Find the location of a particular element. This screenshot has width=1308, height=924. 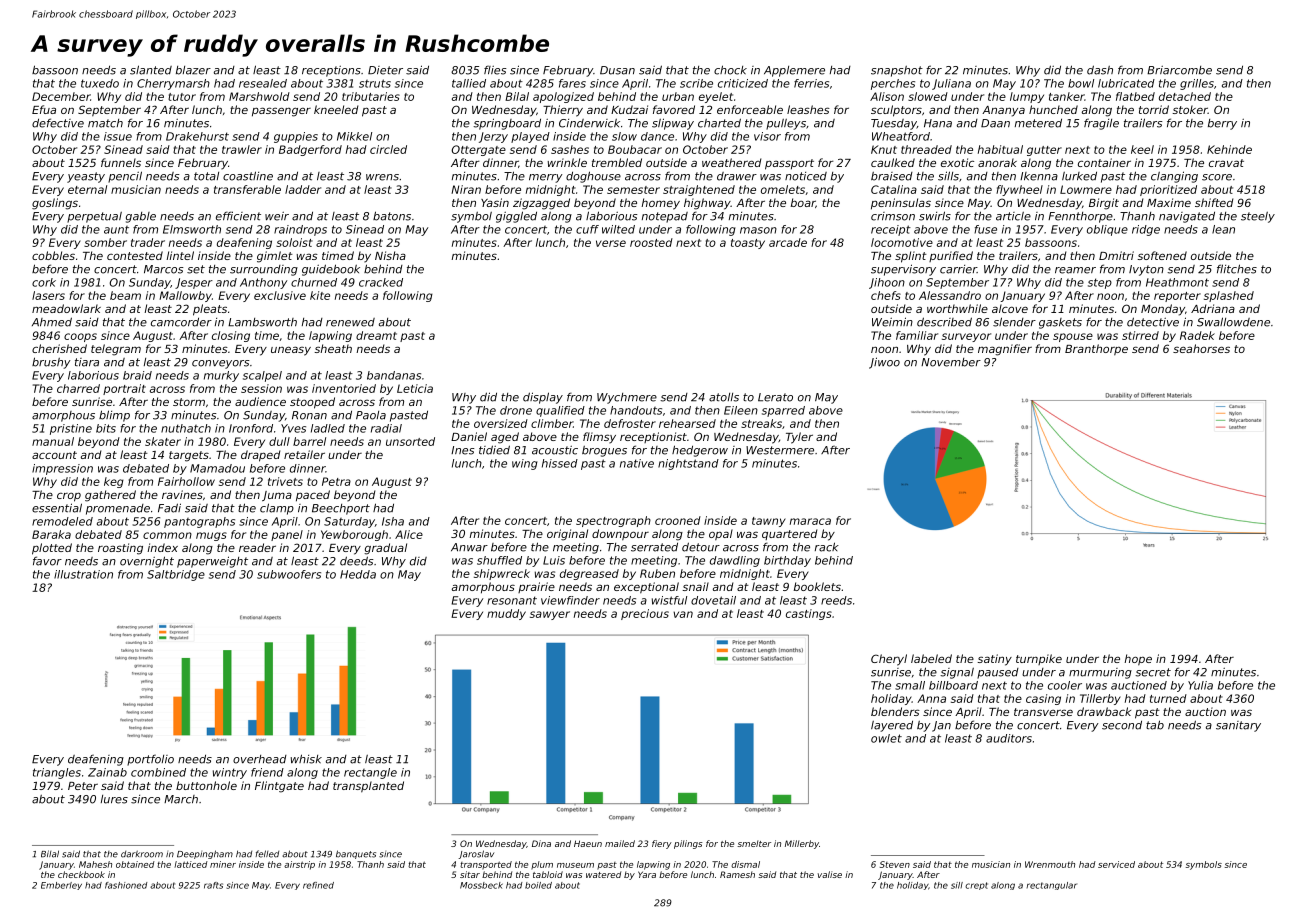

resonant is located at coordinates (512, 600).
